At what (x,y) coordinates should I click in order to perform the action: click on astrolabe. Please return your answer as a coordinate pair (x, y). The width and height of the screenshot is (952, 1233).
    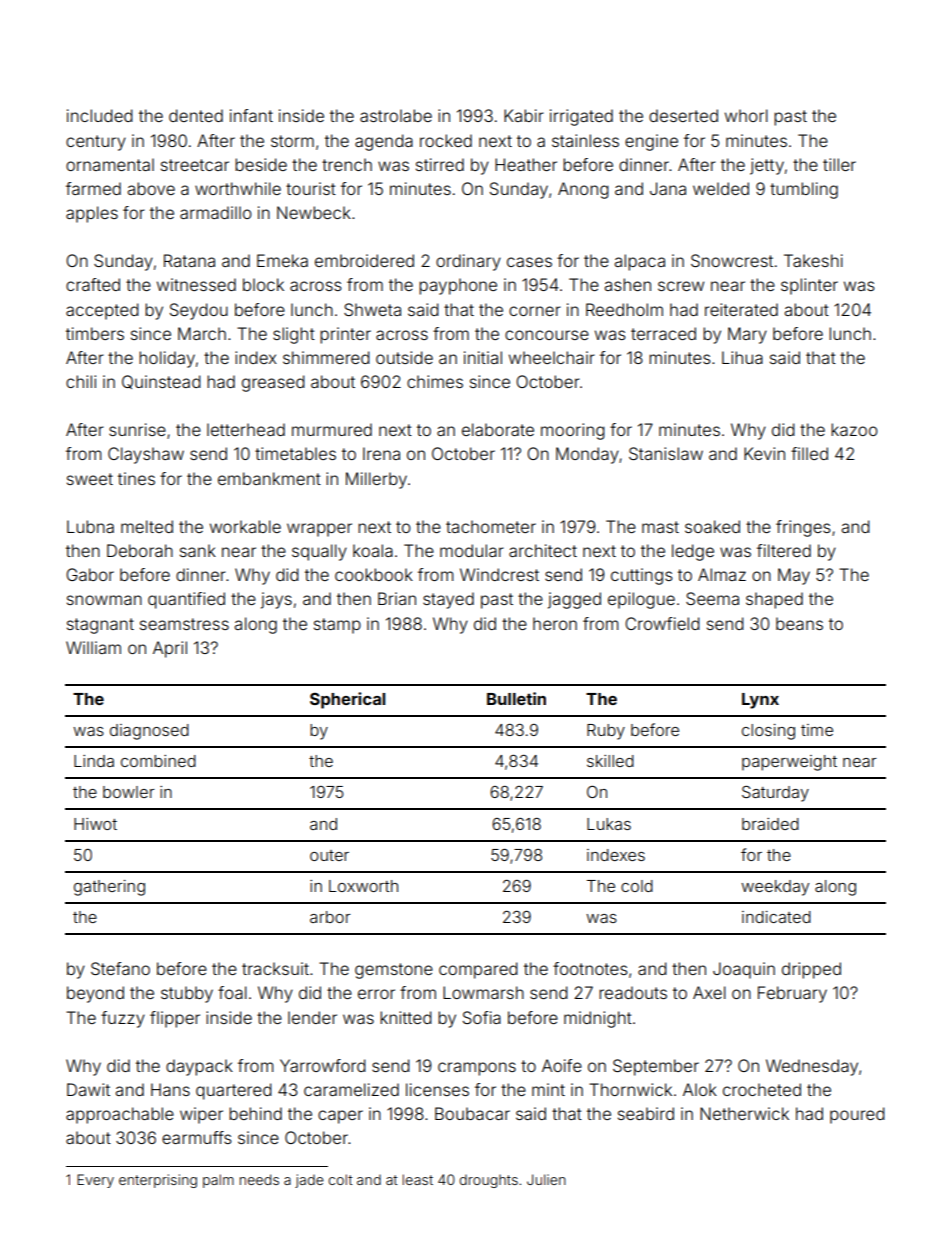
    Looking at the image, I should click on (396, 115).
